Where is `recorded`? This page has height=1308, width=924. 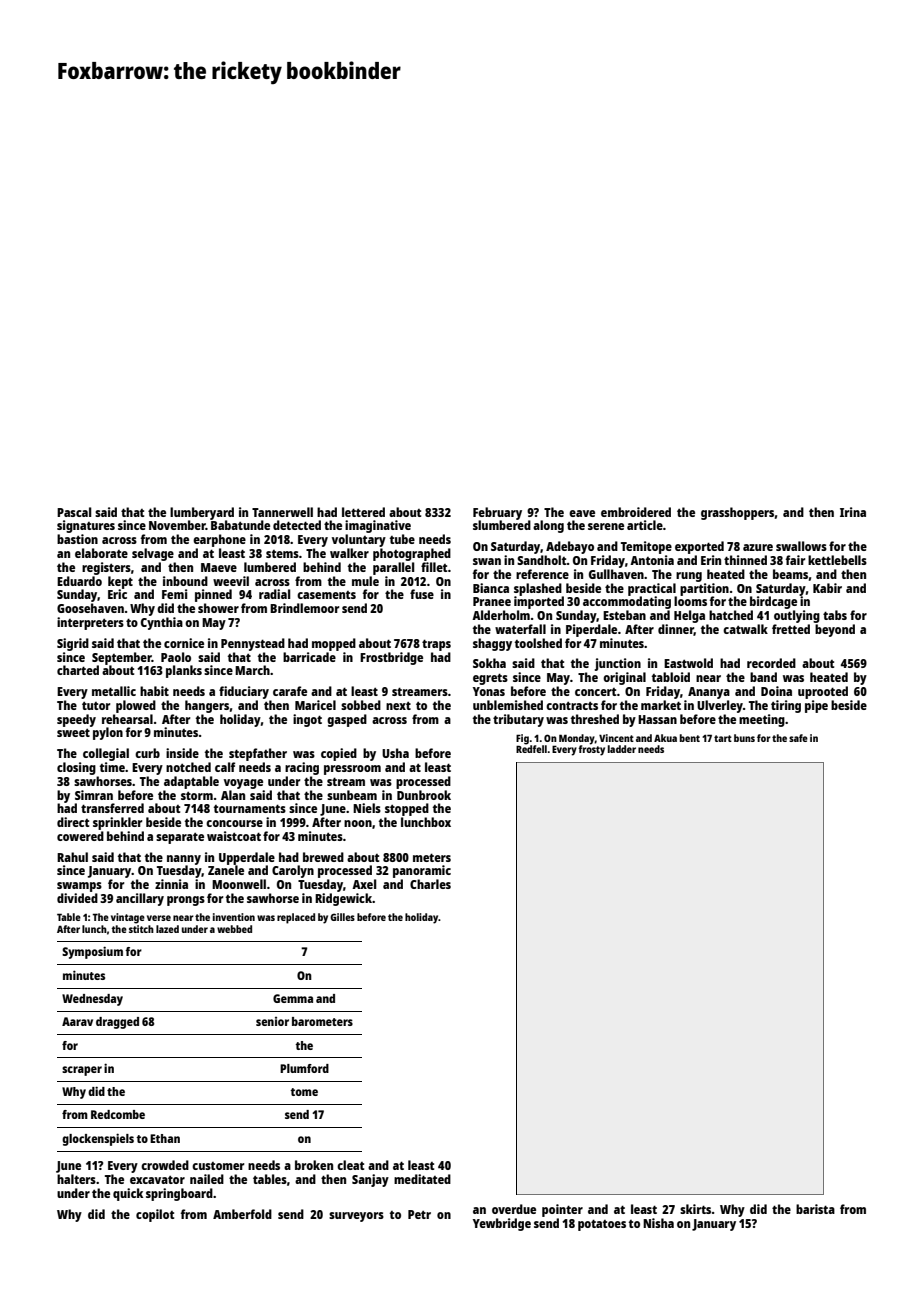
recorded is located at coordinates (771, 663).
